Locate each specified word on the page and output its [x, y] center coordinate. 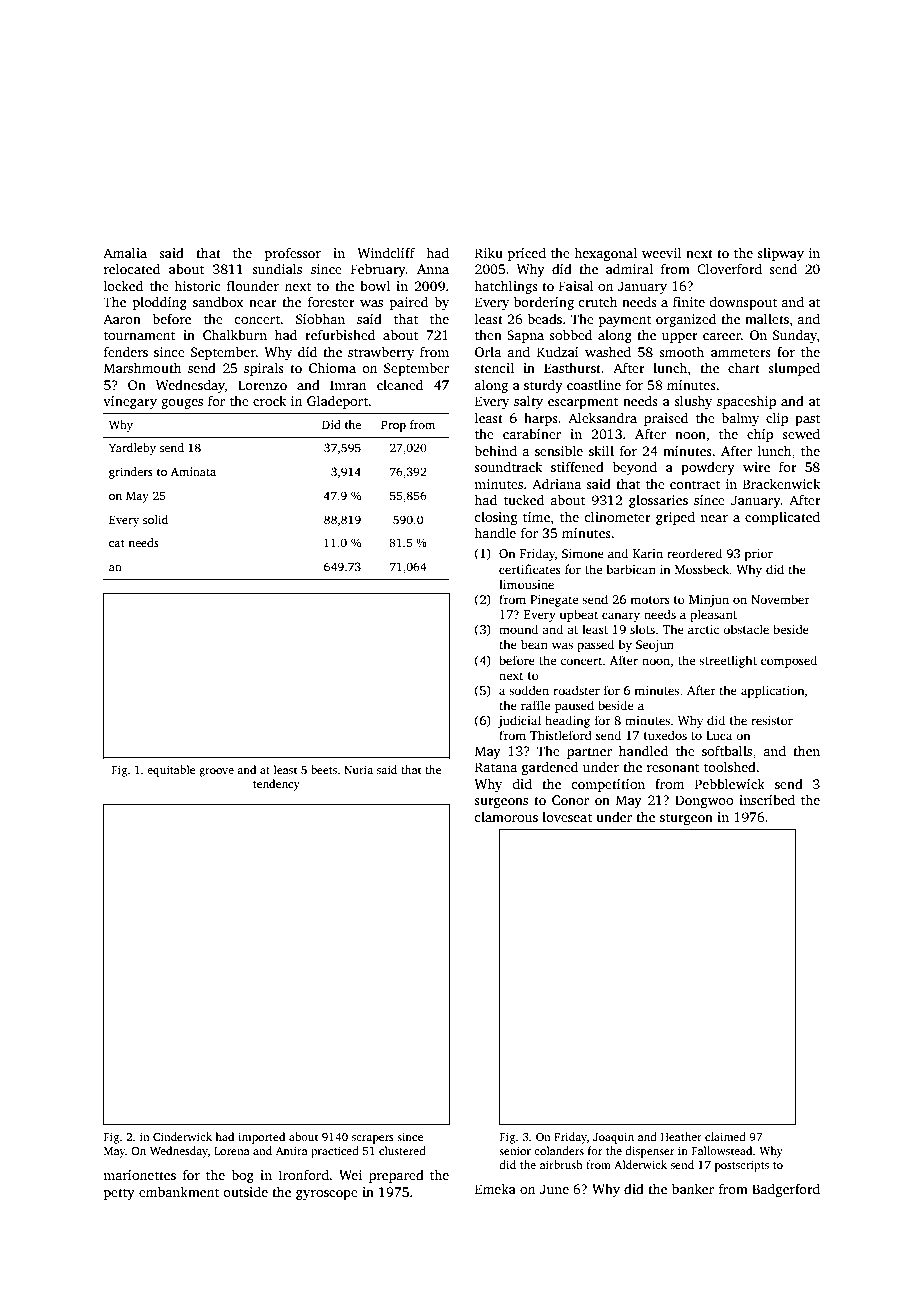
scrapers [373, 1139]
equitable [171, 771]
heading [567, 721]
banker [693, 1188]
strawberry [381, 353]
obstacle [746, 629]
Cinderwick [182, 1136]
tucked [524, 499]
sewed [801, 433]
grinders [131, 473]
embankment [179, 1191]
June [554, 1189]
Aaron [122, 319]
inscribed [767, 799]
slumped [794, 369]
